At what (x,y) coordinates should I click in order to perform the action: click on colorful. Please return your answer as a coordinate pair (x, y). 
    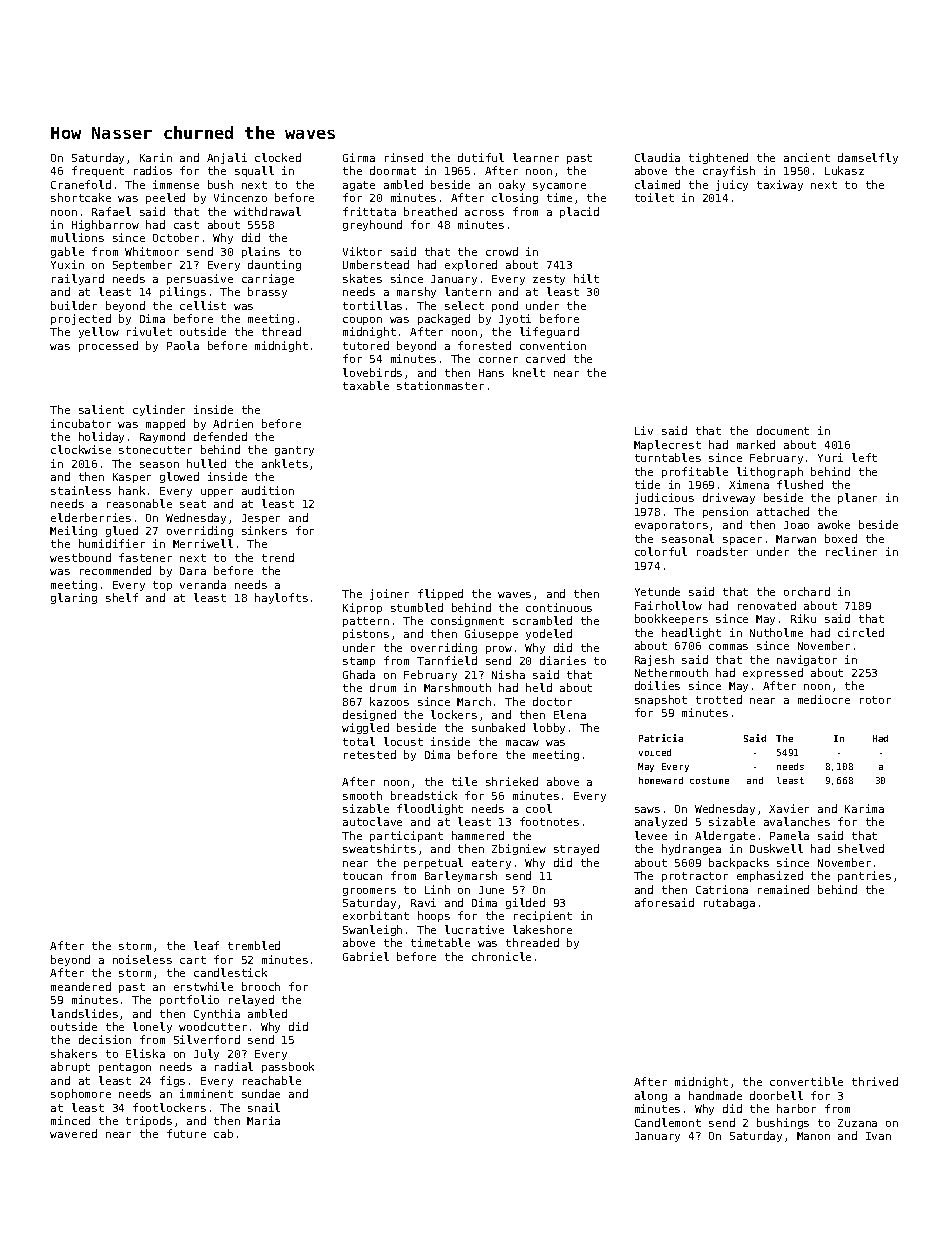
    Looking at the image, I should click on (661, 551).
